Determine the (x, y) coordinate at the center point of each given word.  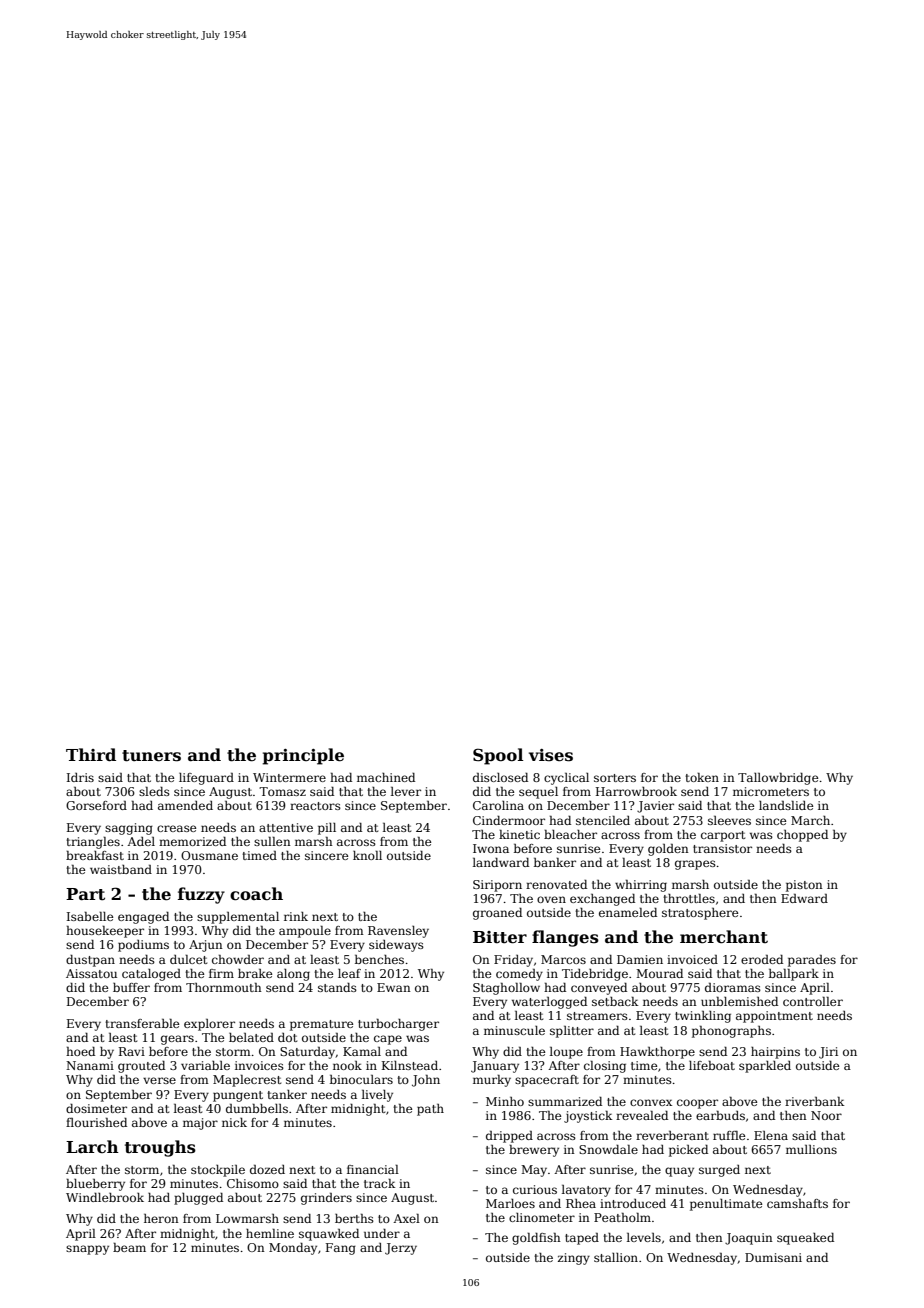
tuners (151, 756)
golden (668, 850)
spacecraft (547, 1081)
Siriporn (497, 886)
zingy (574, 1259)
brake (255, 973)
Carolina (498, 805)
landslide (786, 805)
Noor (826, 1115)
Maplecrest (247, 1081)
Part (85, 894)
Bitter (500, 937)
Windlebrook (105, 1197)
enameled (628, 912)
